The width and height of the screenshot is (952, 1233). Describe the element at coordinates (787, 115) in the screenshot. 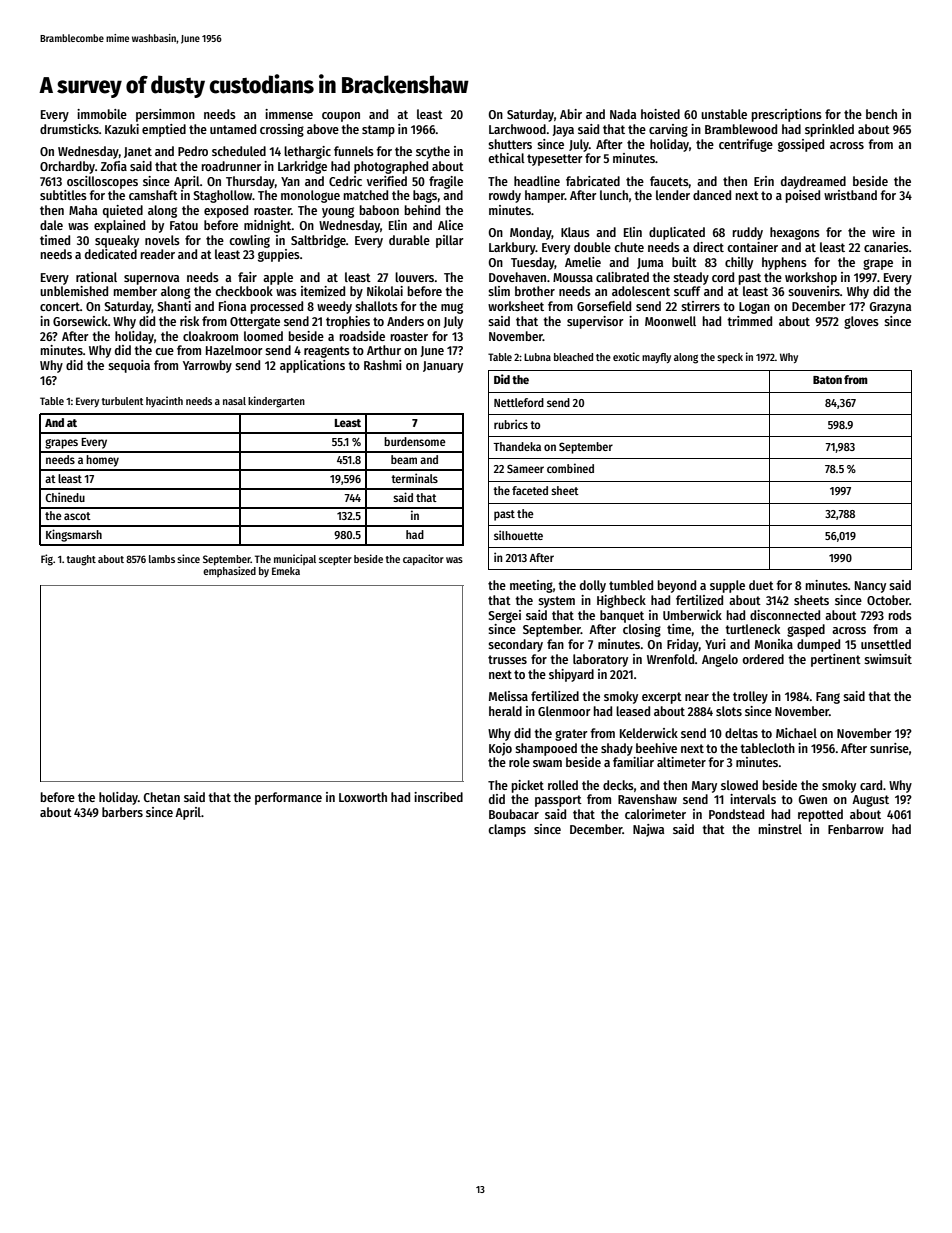

I see `prescriptions` at that location.
